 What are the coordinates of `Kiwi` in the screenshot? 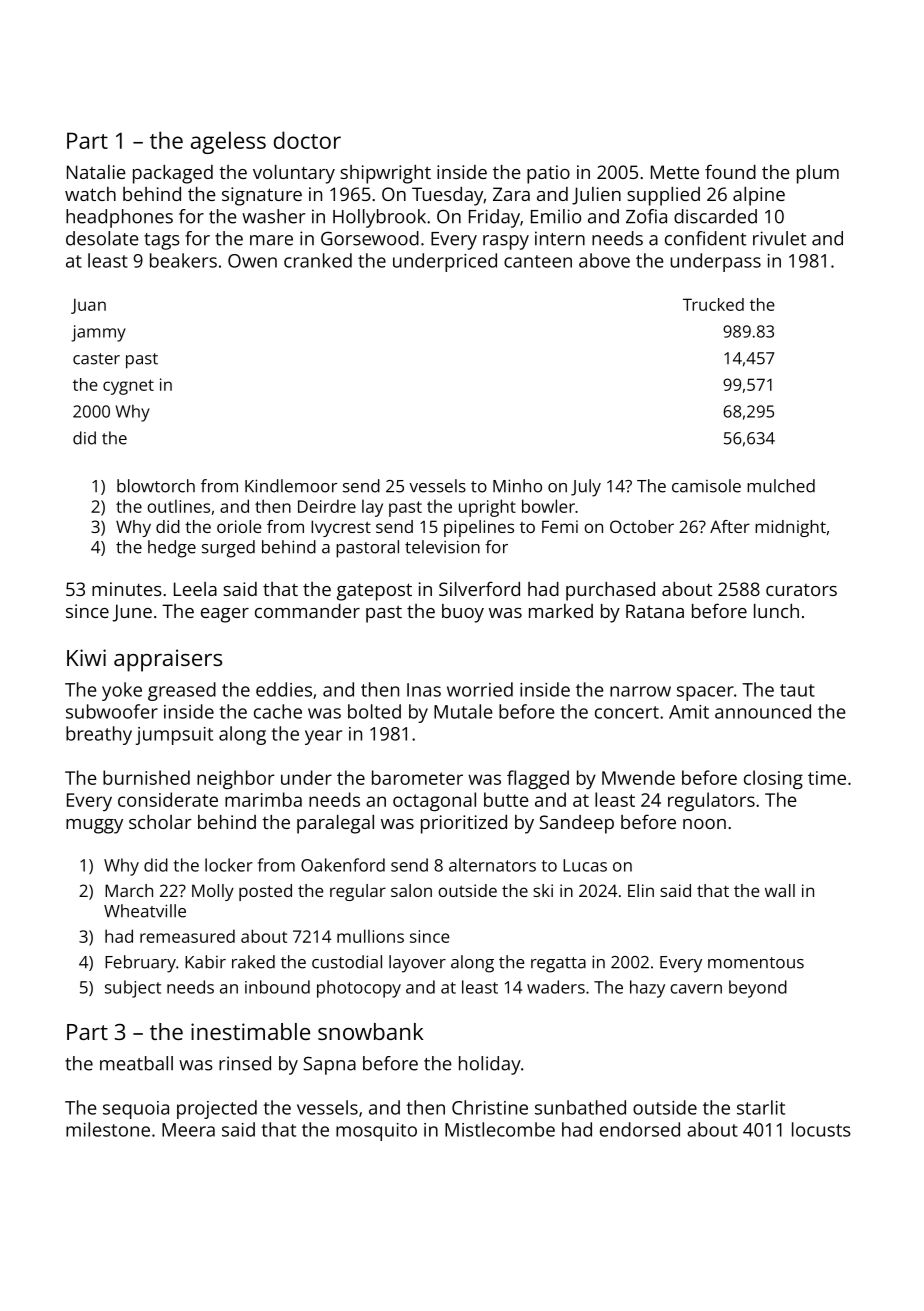 It's located at (86, 657).
